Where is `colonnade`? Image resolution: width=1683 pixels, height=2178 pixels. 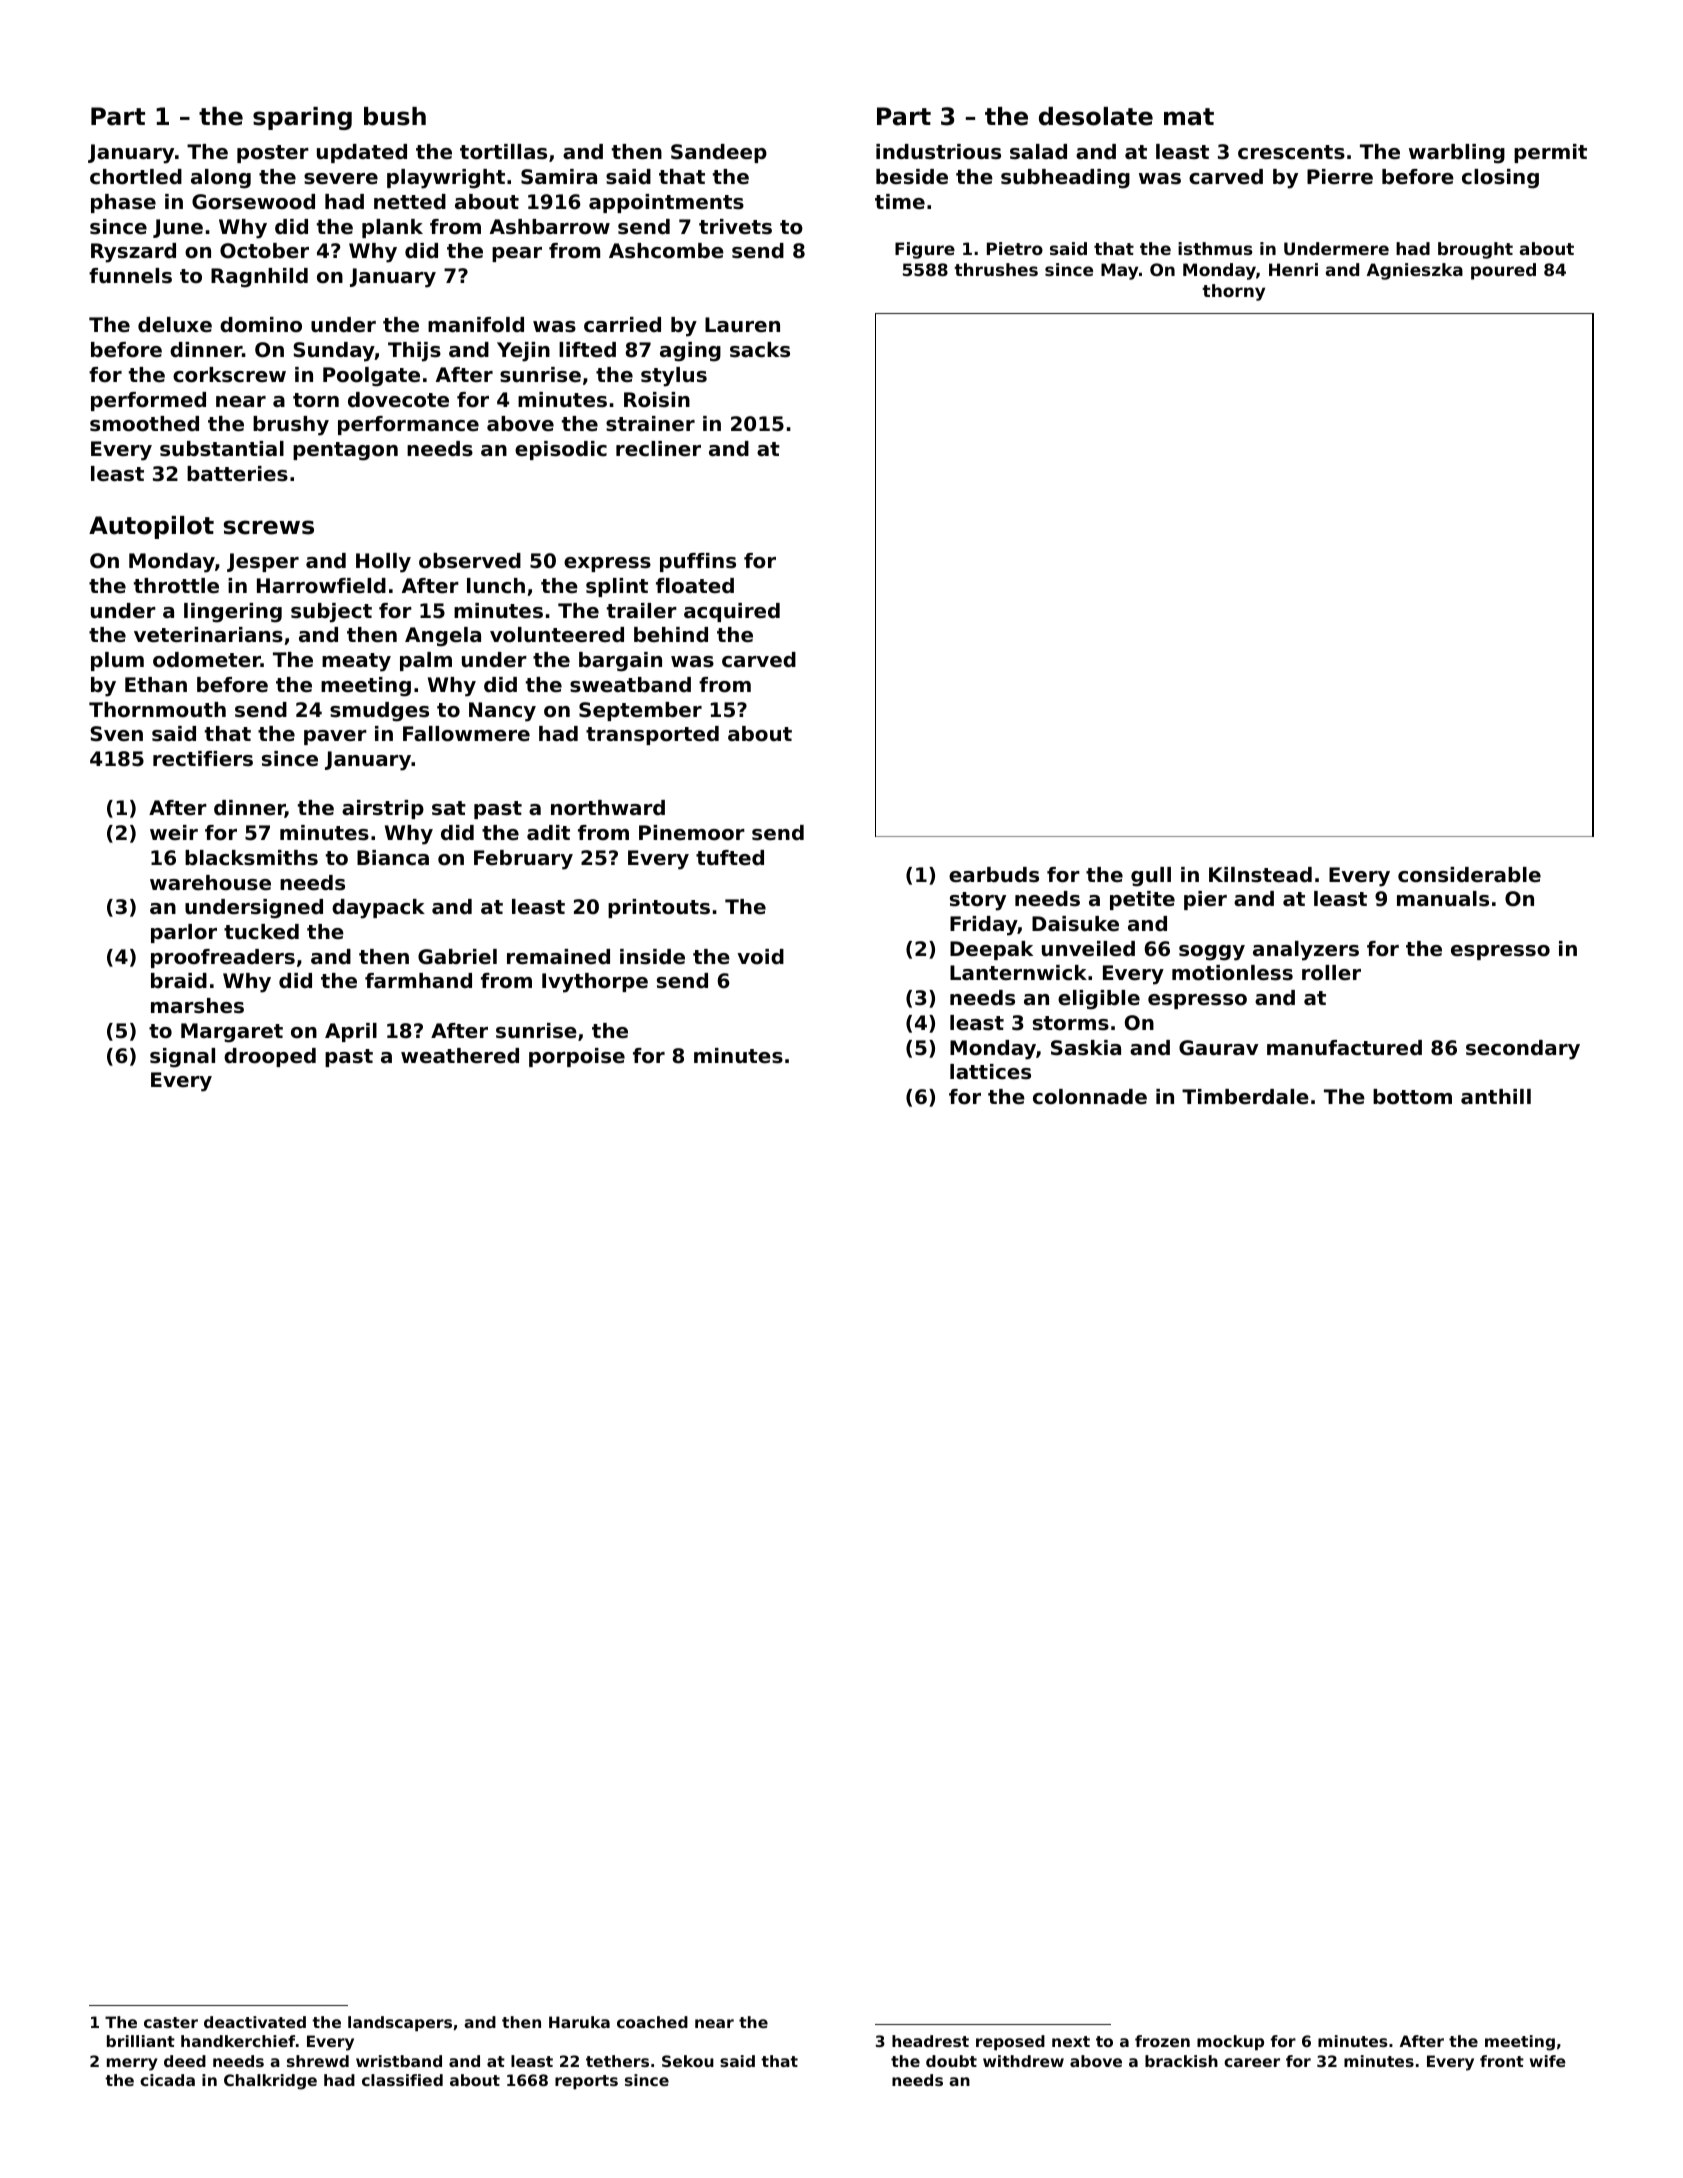 colonnade is located at coordinates (1090, 1097).
